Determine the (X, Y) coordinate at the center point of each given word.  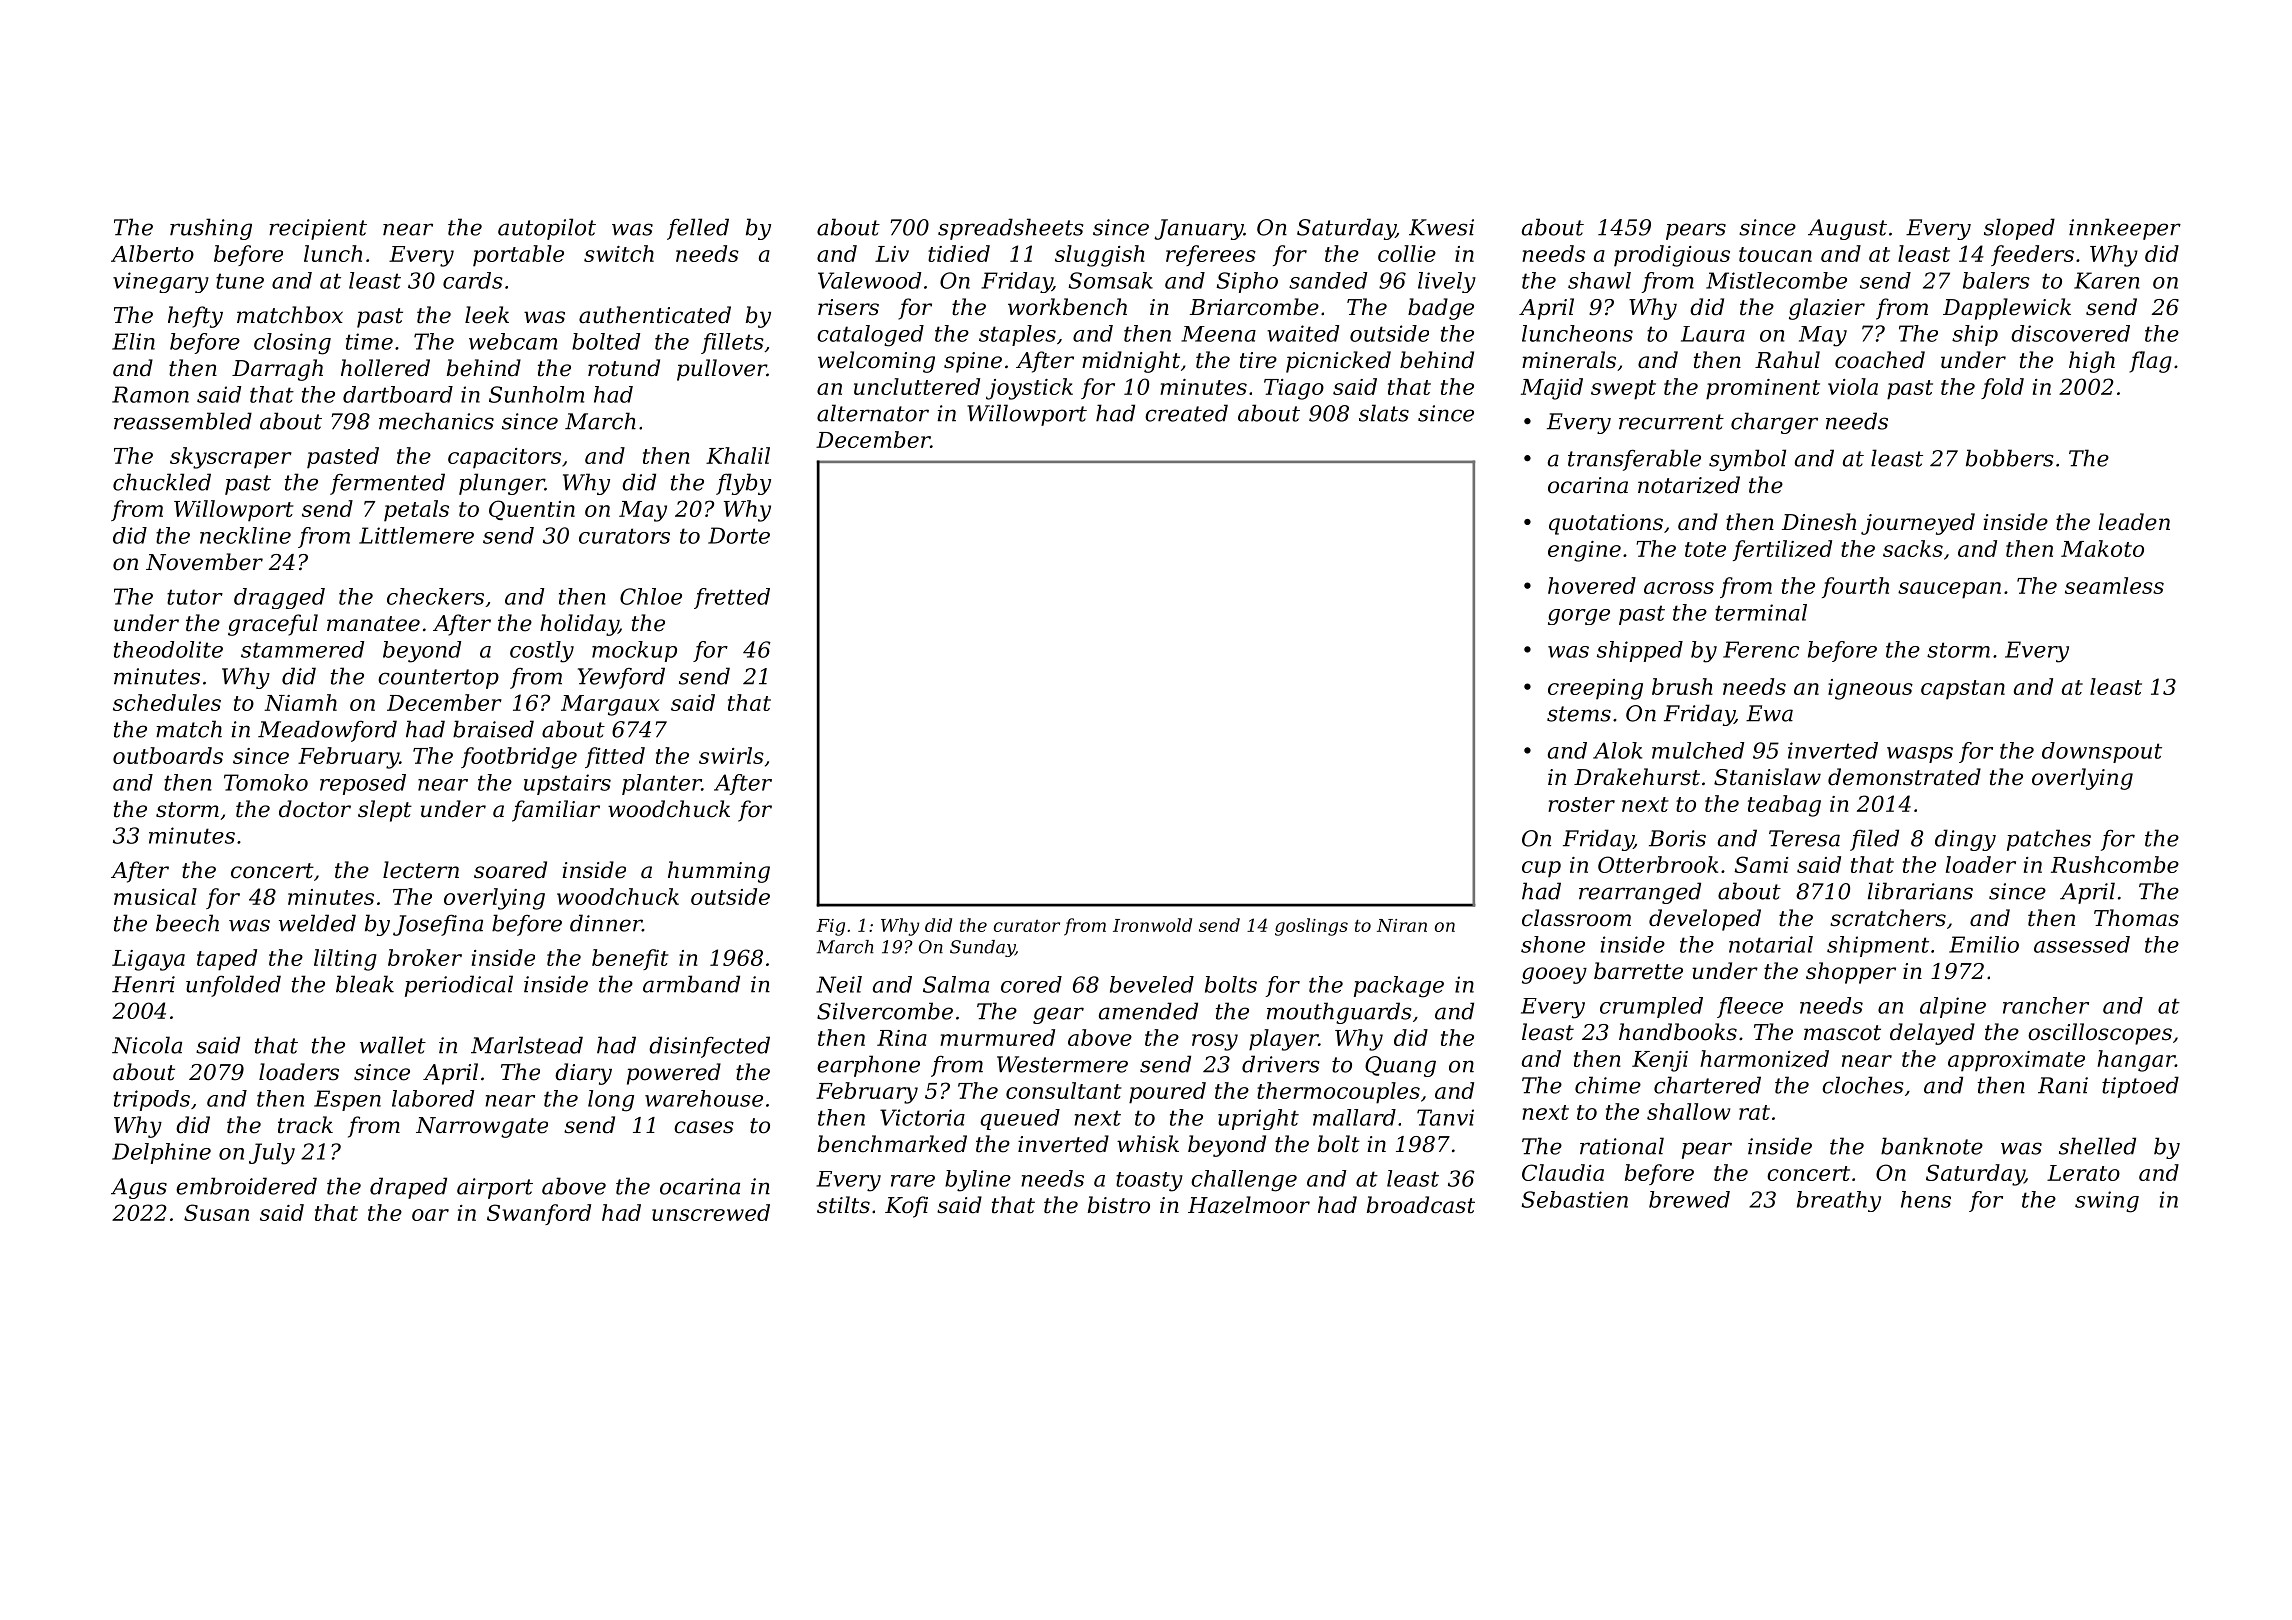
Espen (347, 1100)
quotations (1606, 524)
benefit (630, 959)
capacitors (504, 458)
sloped (2019, 229)
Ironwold (1152, 925)
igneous (1870, 689)
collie (1407, 253)
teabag (1784, 806)
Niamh (300, 702)
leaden (2134, 522)
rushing (211, 229)
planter (662, 784)
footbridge (519, 758)
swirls (731, 755)
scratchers (1888, 918)
